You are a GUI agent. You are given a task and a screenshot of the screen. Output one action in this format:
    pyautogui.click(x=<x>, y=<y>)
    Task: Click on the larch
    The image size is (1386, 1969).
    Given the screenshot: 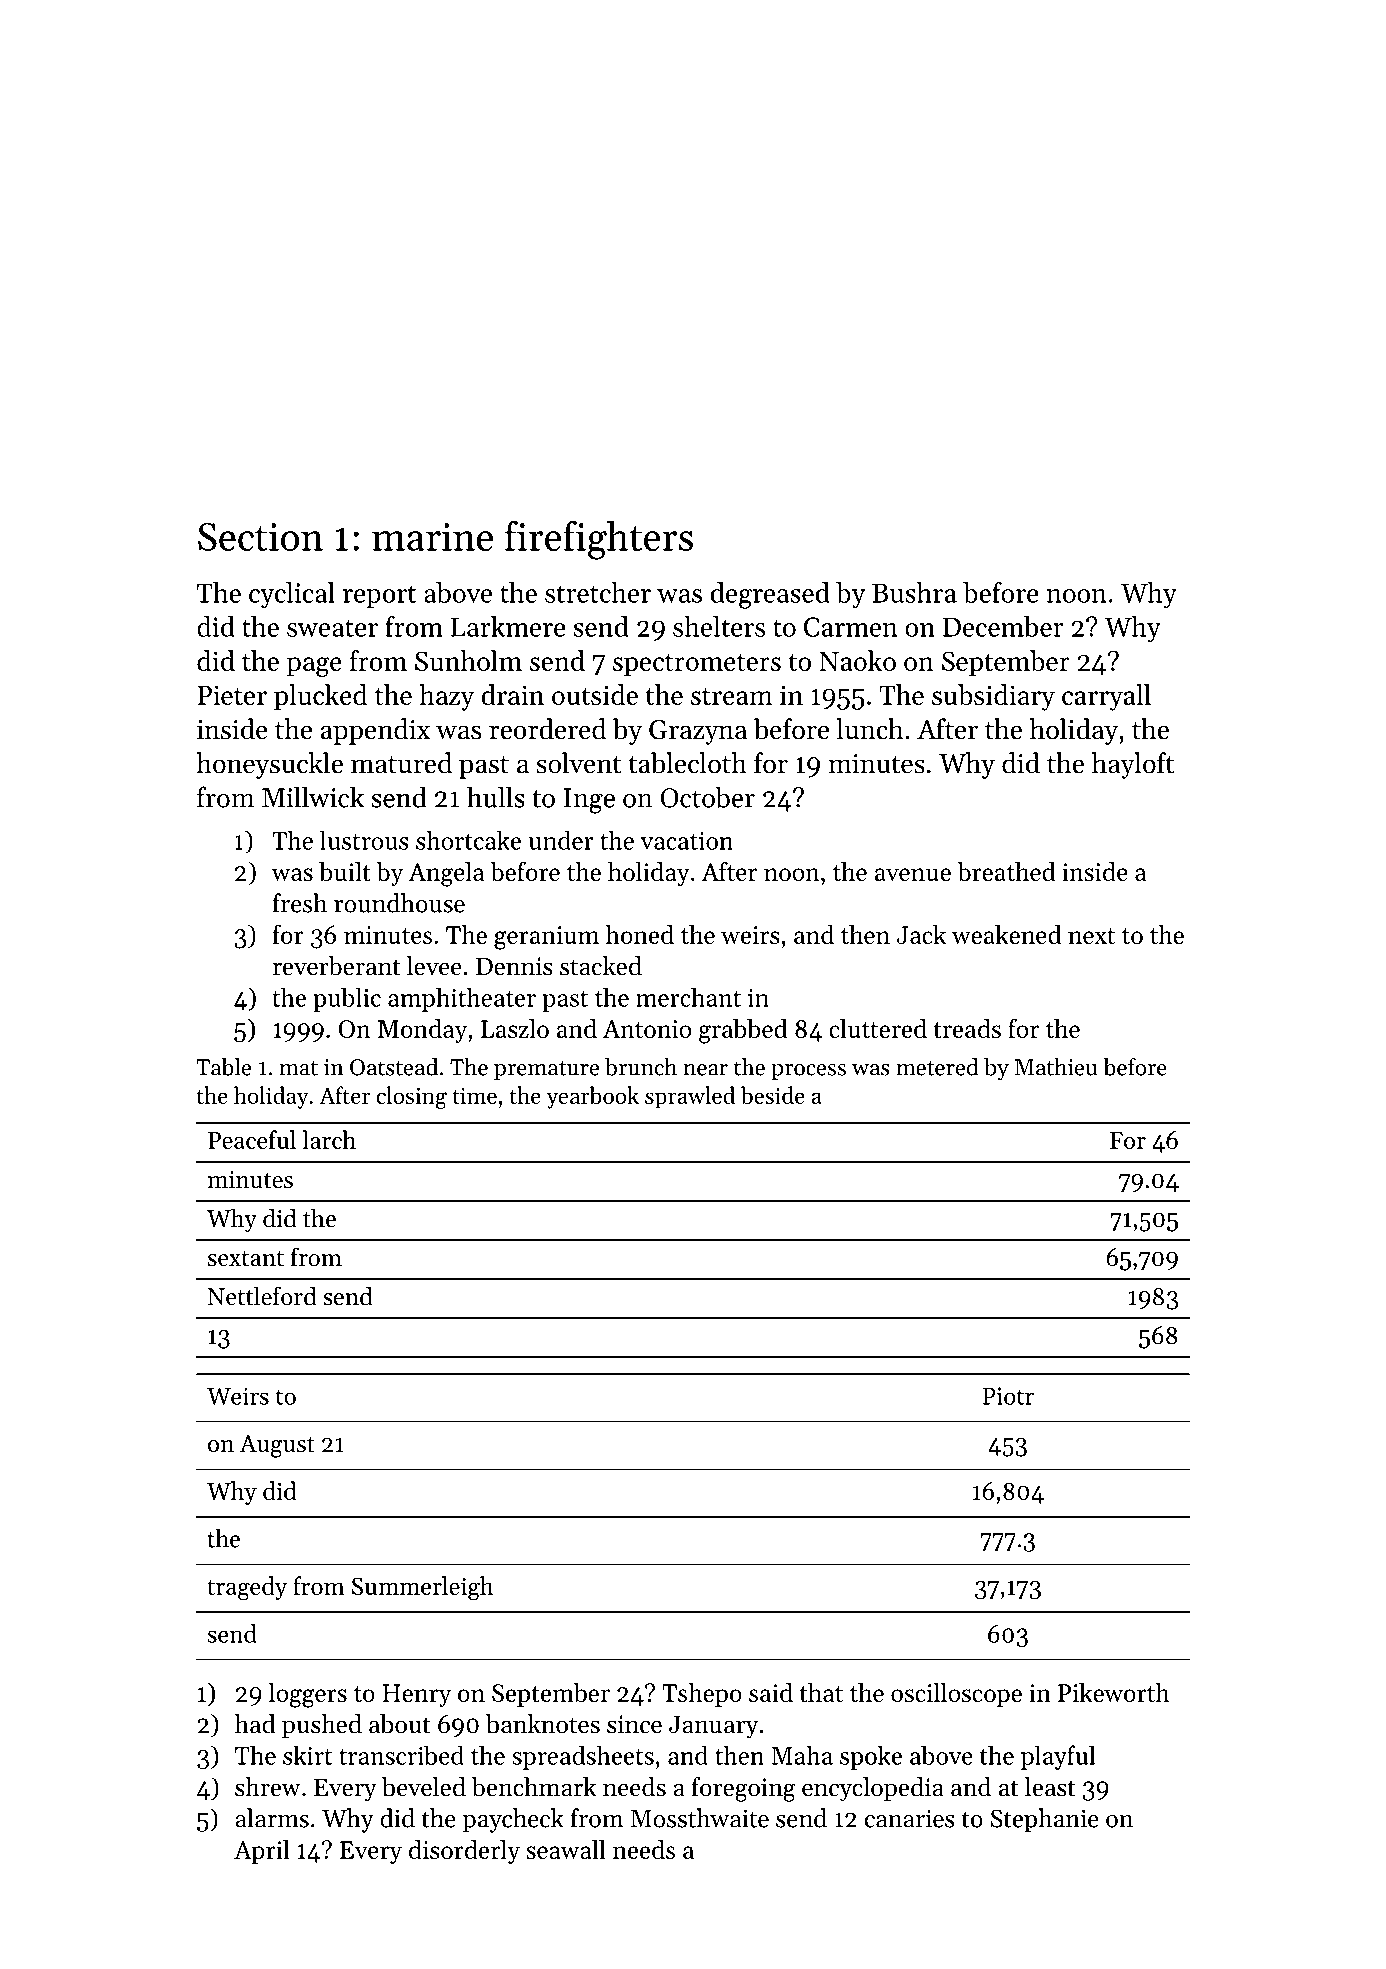 What is the action you would take?
    pyautogui.click(x=329, y=1139)
